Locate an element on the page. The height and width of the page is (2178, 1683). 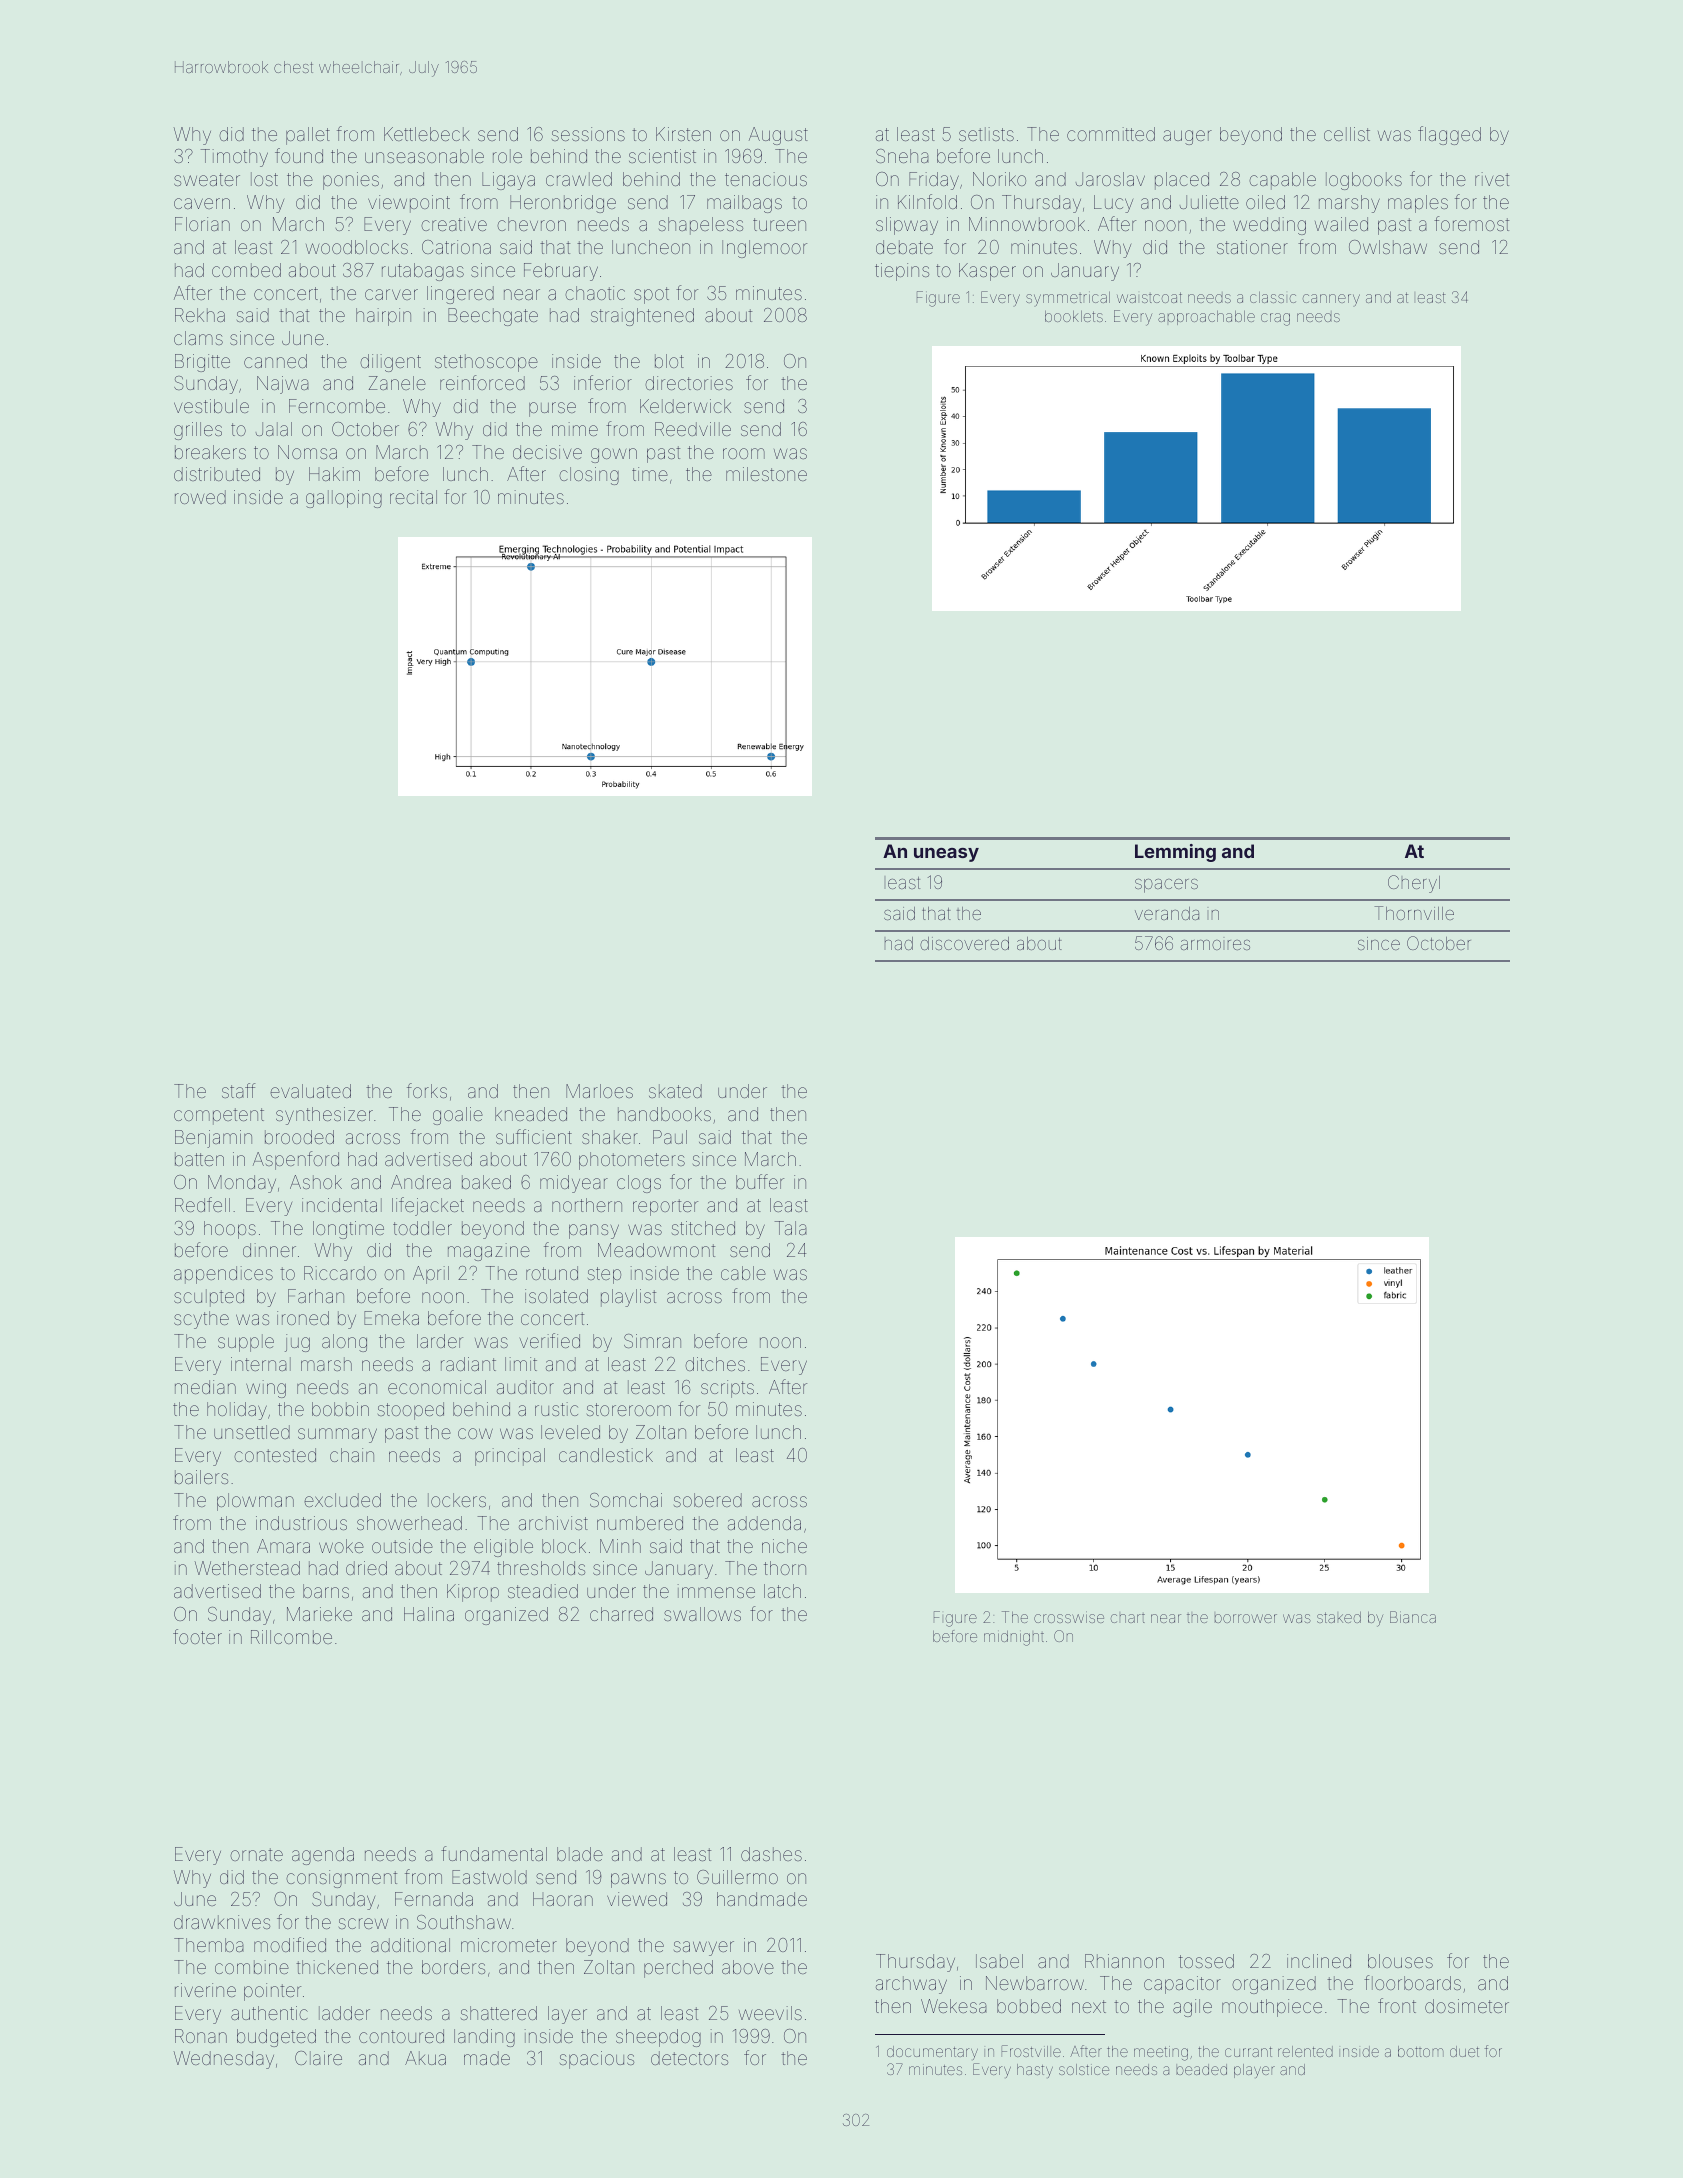
flagged is located at coordinates (1449, 135).
